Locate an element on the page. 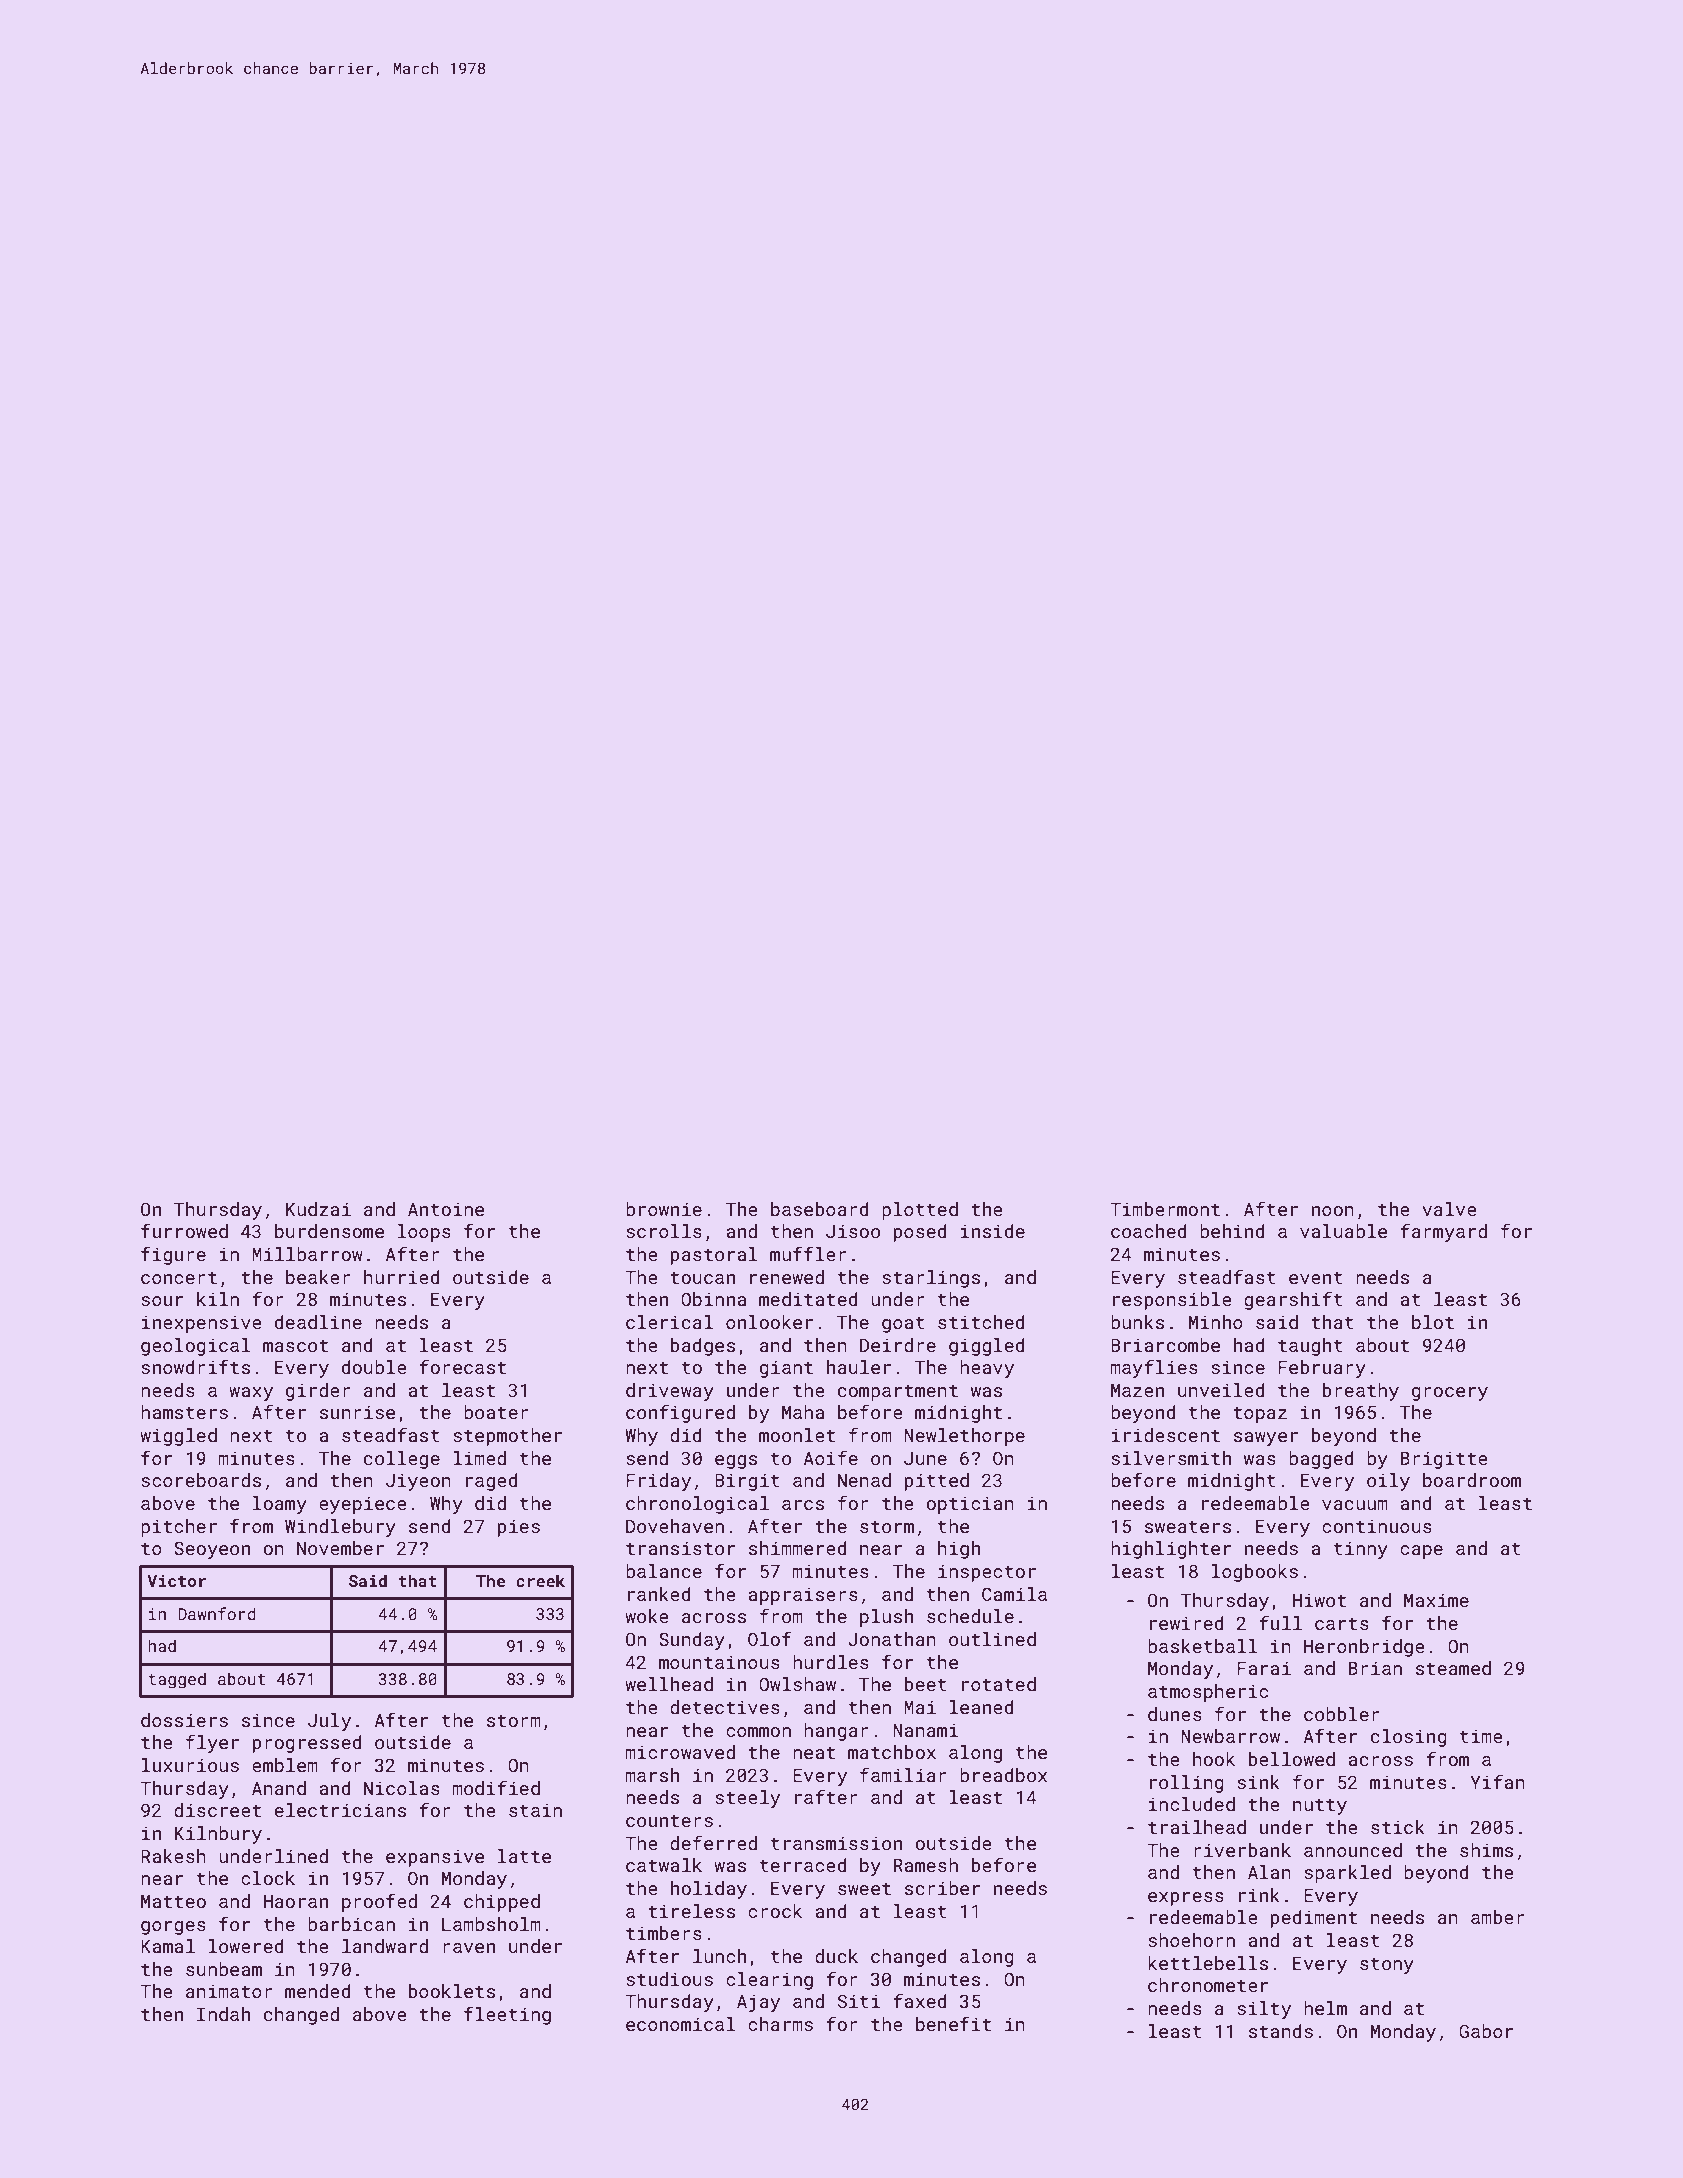 Image resolution: width=1683 pixels, height=2178 pixels. eyepiece is located at coordinates (363, 1505).
